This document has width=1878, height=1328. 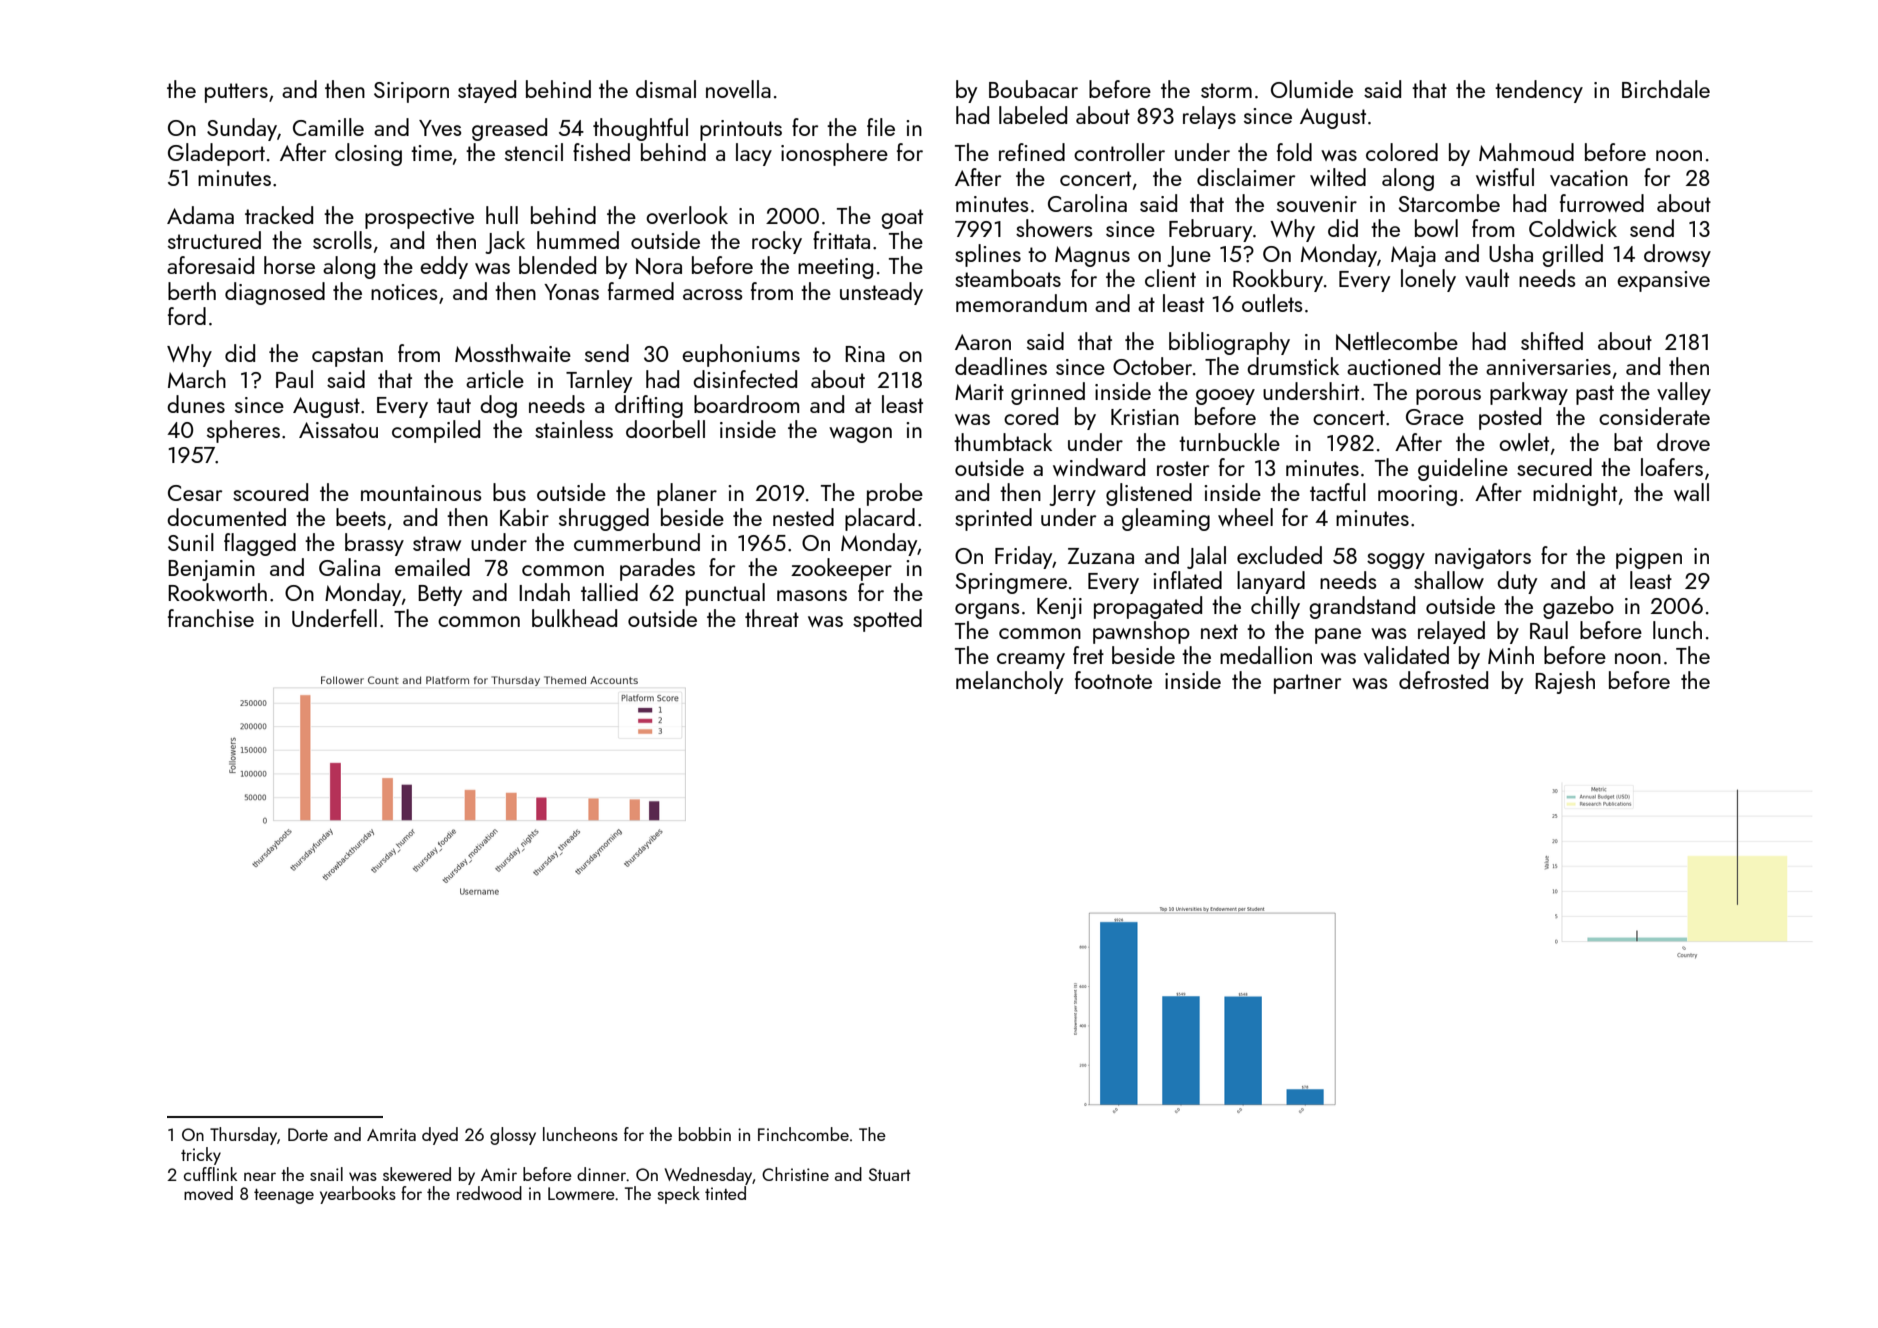 What do you see at coordinates (1145, 417) in the document?
I see `Kristian` at bounding box center [1145, 417].
